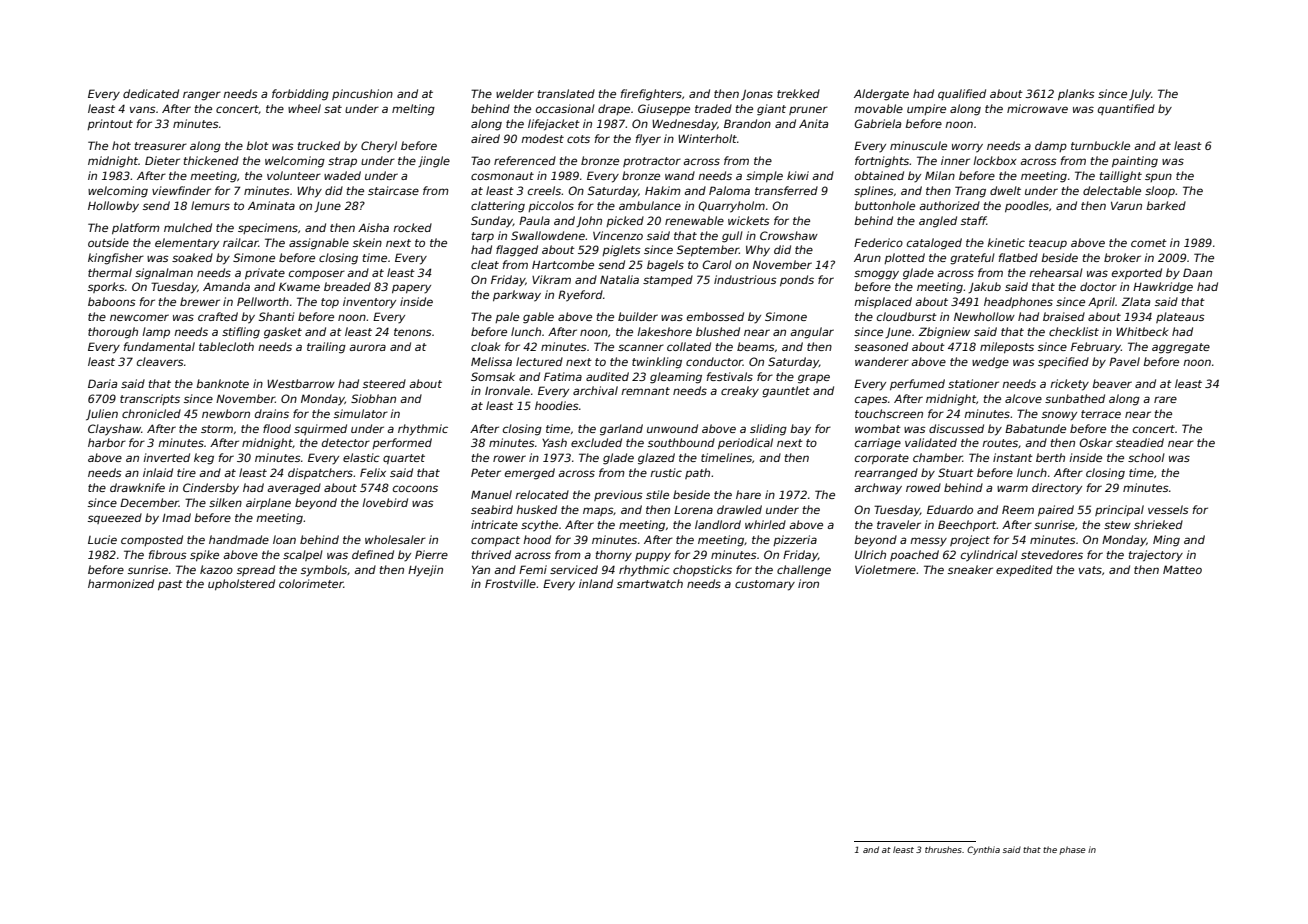  Describe the element at coordinates (510, 583) in the page. I see `Frostville` at that location.
